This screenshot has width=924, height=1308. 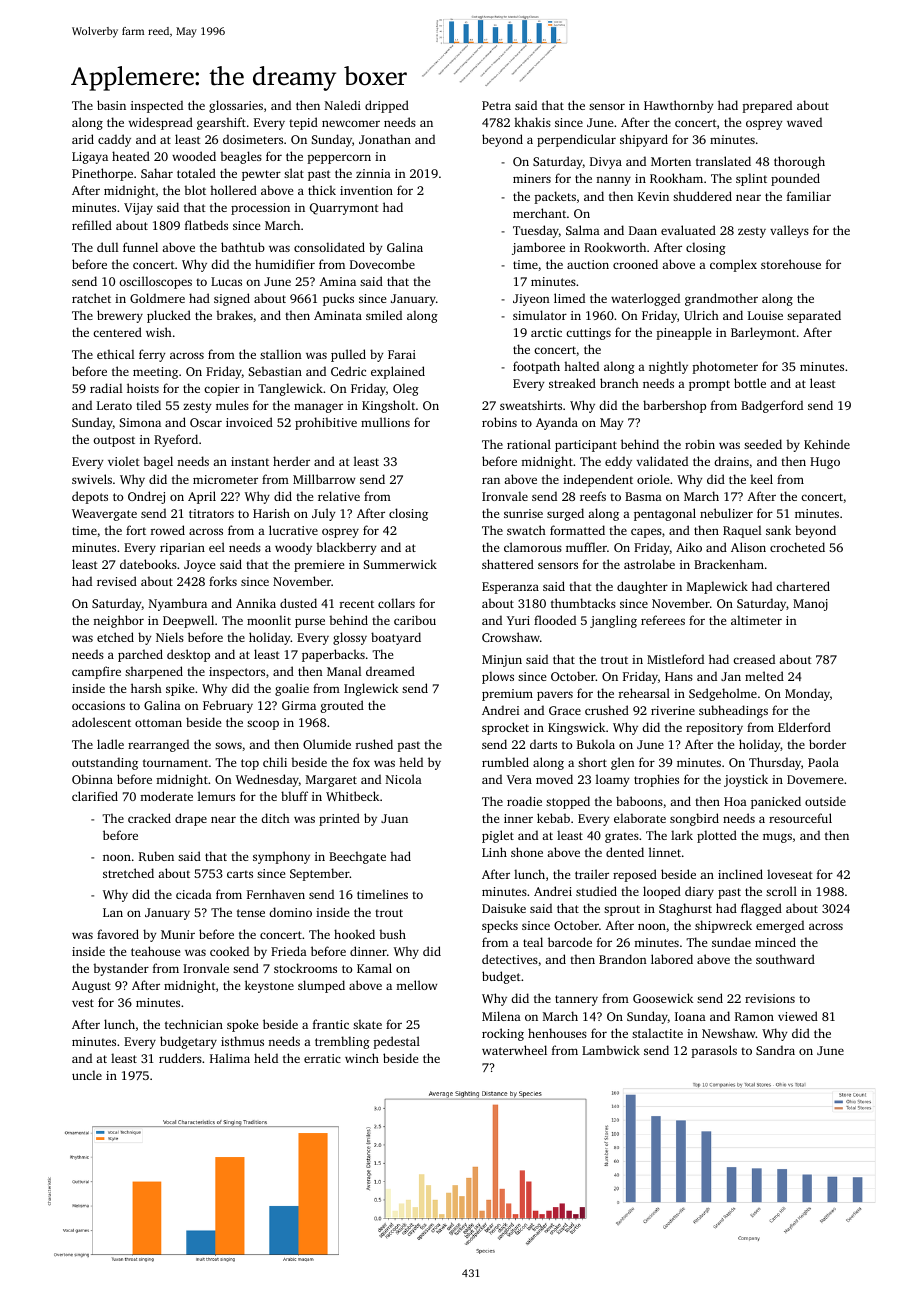 I want to click on Halima, so click(x=230, y=1058).
